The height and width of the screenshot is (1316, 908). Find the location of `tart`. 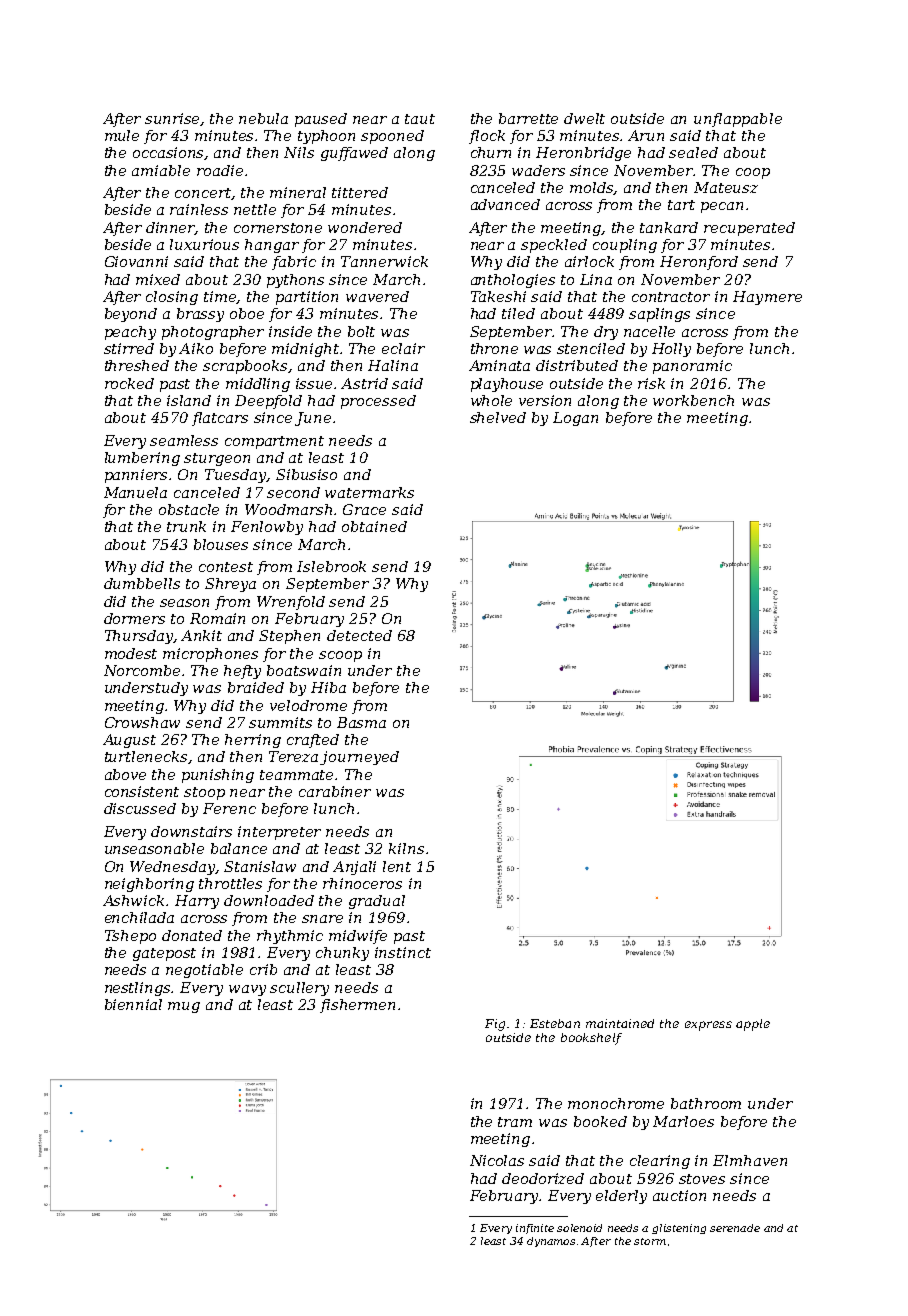

tart is located at coordinates (681, 205).
